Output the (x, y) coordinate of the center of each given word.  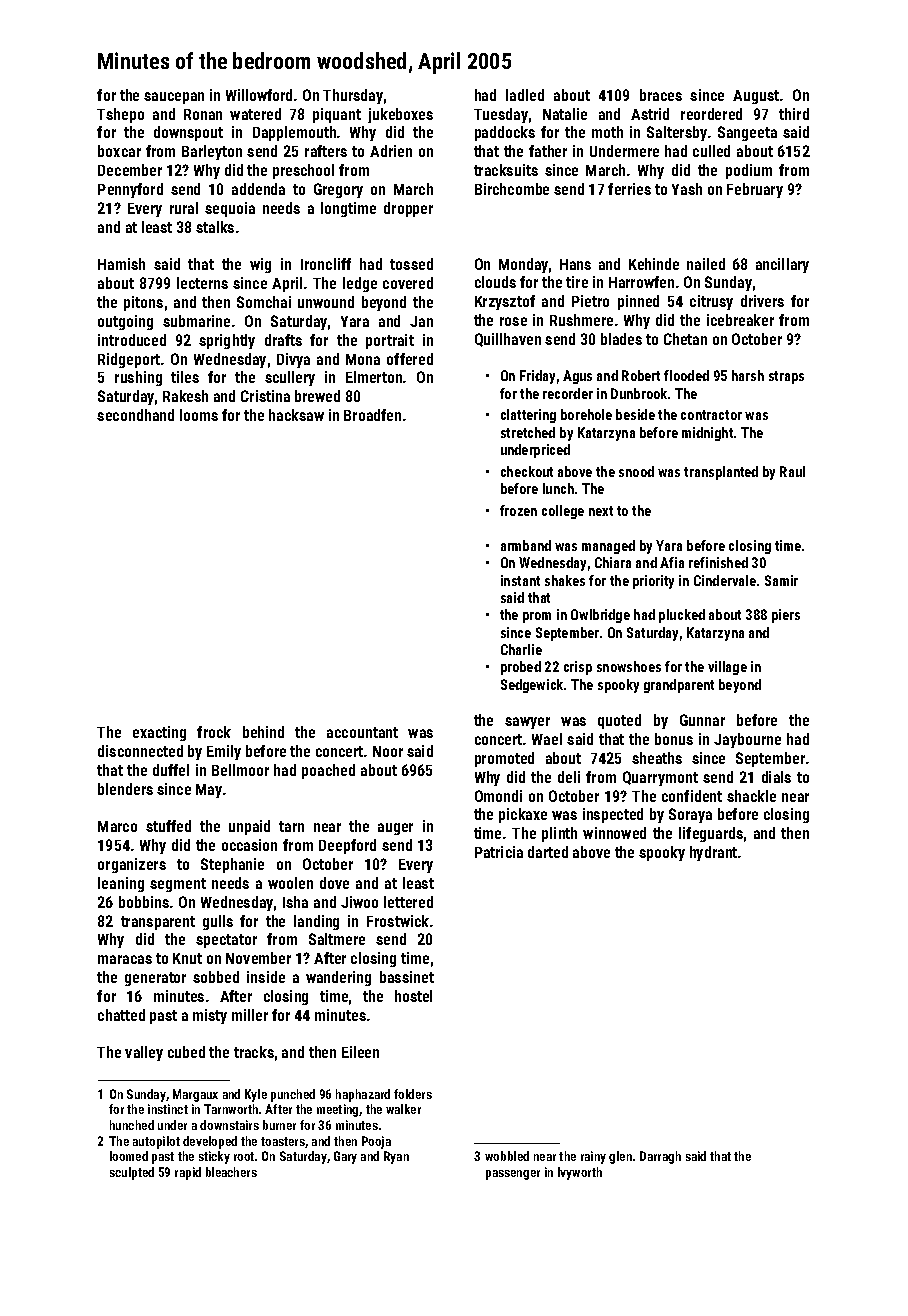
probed (521, 668)
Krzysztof (505, 302)
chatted (121, 1015)
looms (199, 415)
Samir (781, 580)
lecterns (202, 283)
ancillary (782, 265)
